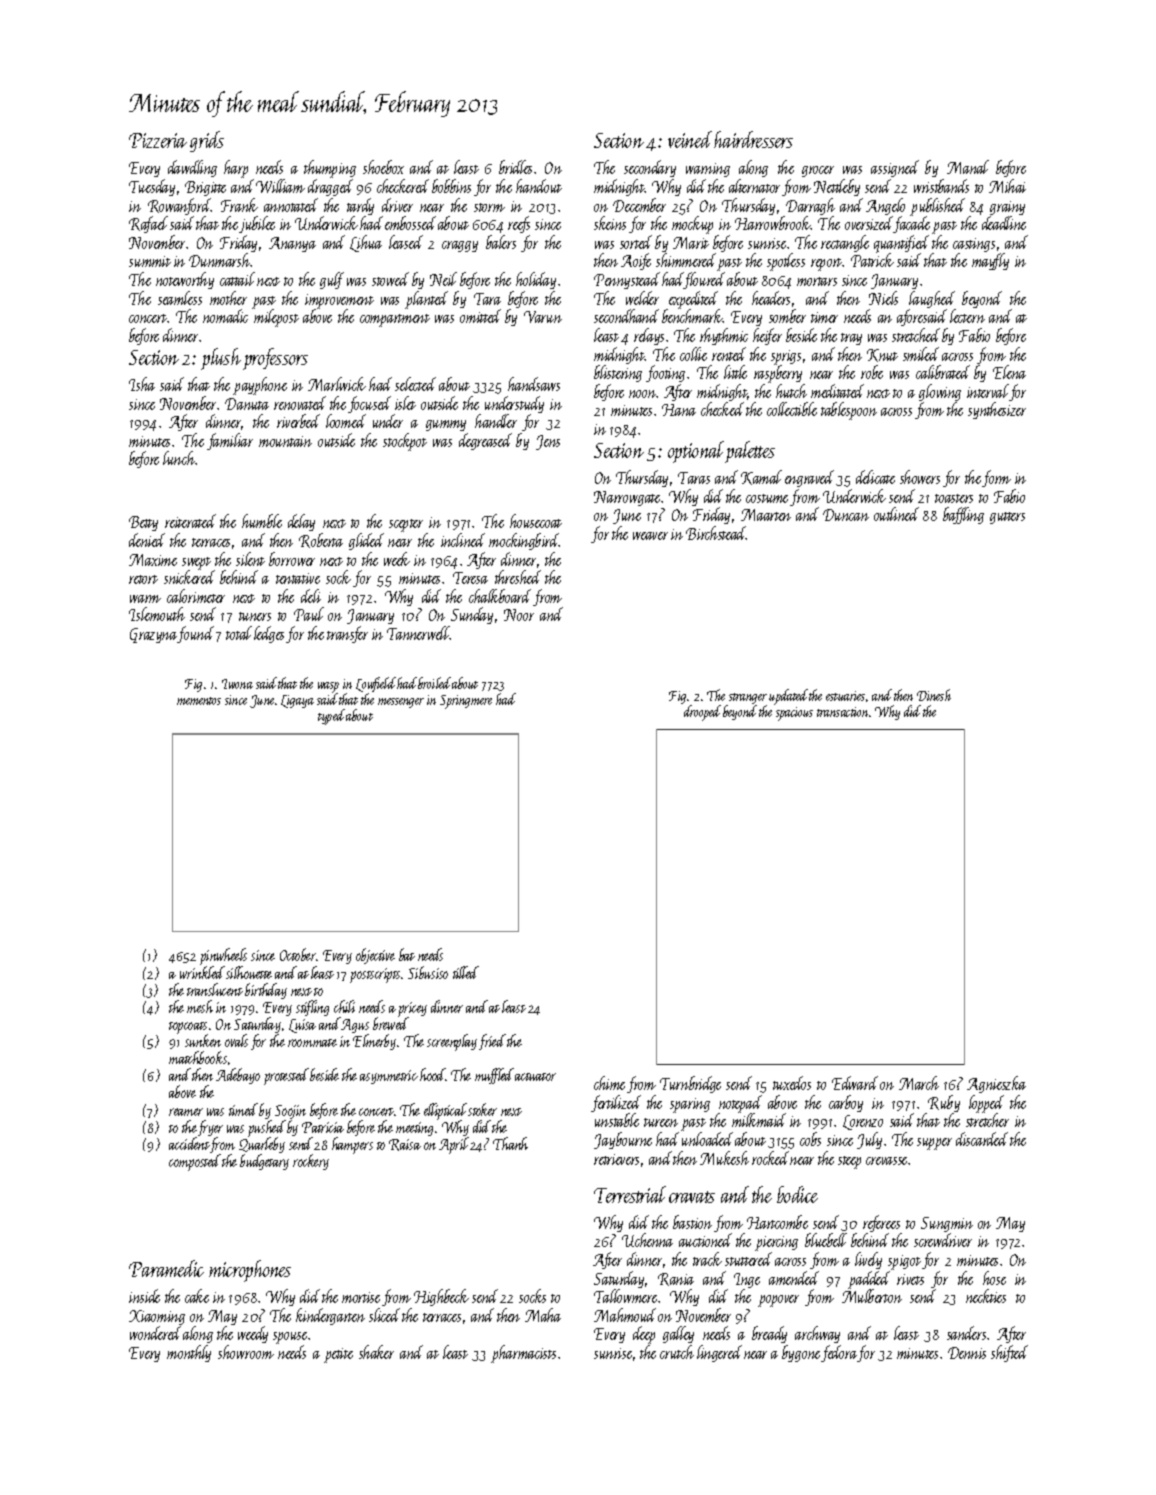 The image size is (1156, 1495). I want to click on Paul, so click(309, 614).
